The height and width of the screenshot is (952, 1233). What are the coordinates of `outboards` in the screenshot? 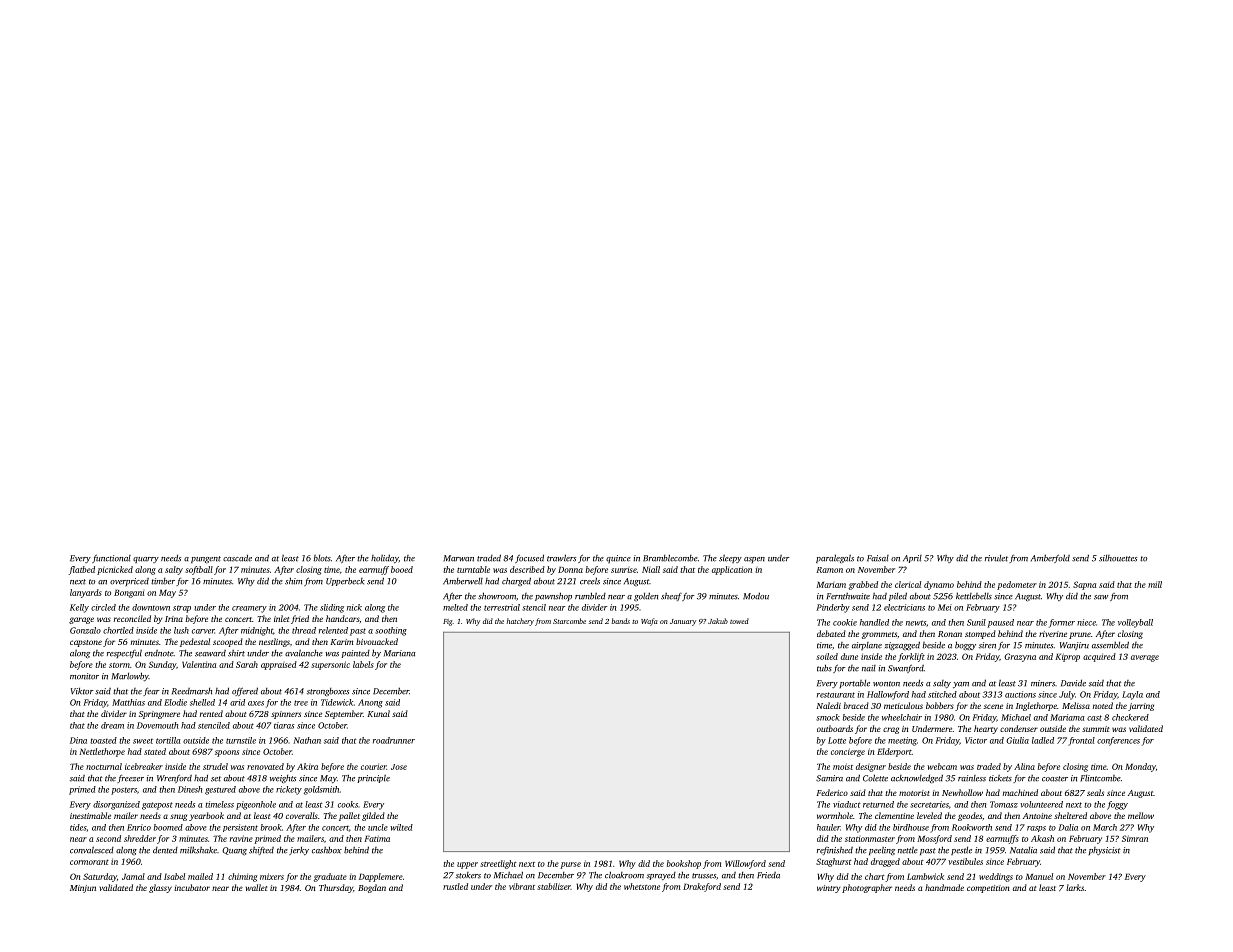 It's located at (835, 728).
